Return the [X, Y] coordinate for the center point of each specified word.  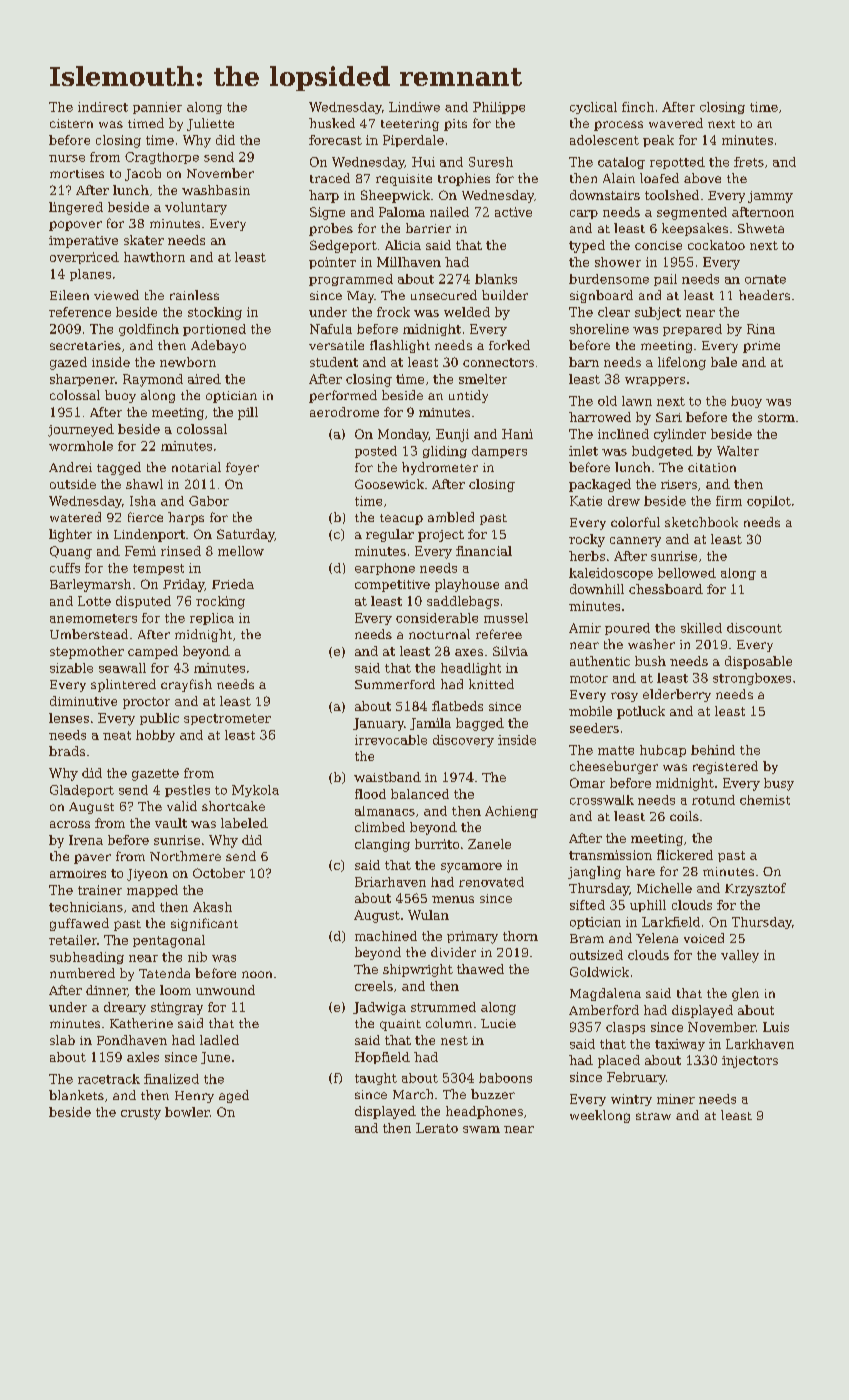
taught [376, 1079]
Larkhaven [760, 1044]
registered [725, 767]
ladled [219, 1040]
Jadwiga [379, 1008]
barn [584, 362]
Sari [669, 417]
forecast [335, 140]
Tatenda [164, 973]
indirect [103, 107]
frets [749, 162]
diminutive [83, 701]
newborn [188, 362]
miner [676, 1099]
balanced [420, 794]
